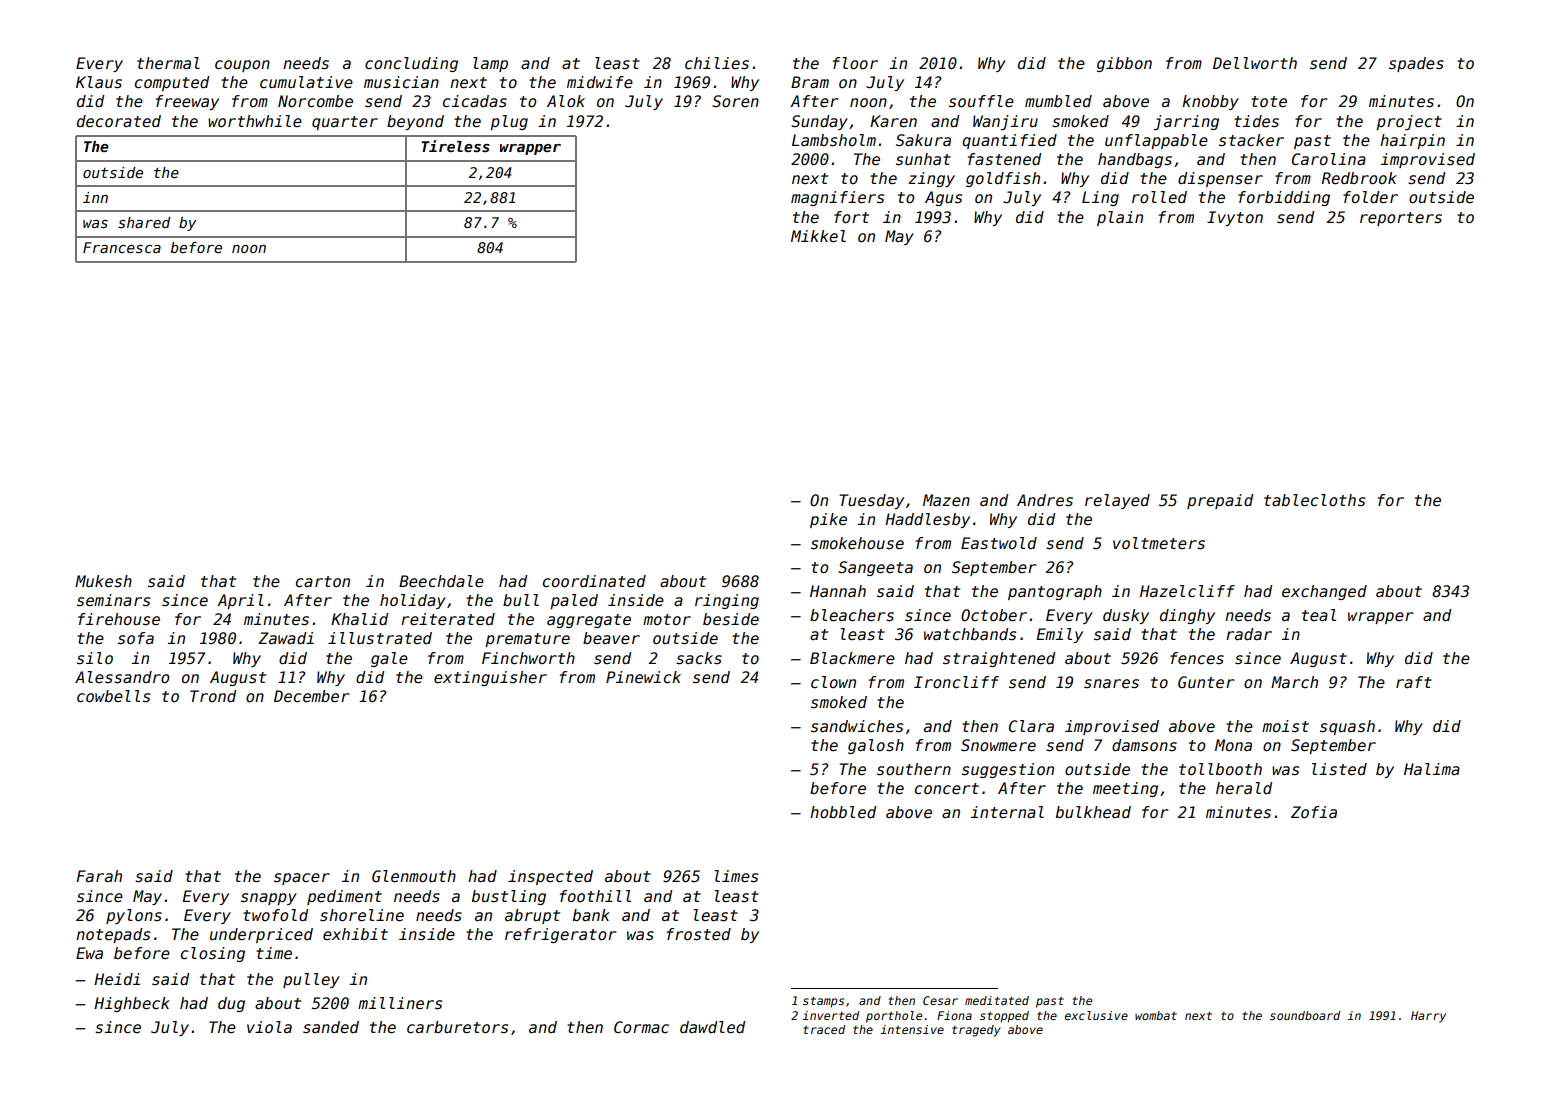  I want to click on reporters, so click(1401, 219).
